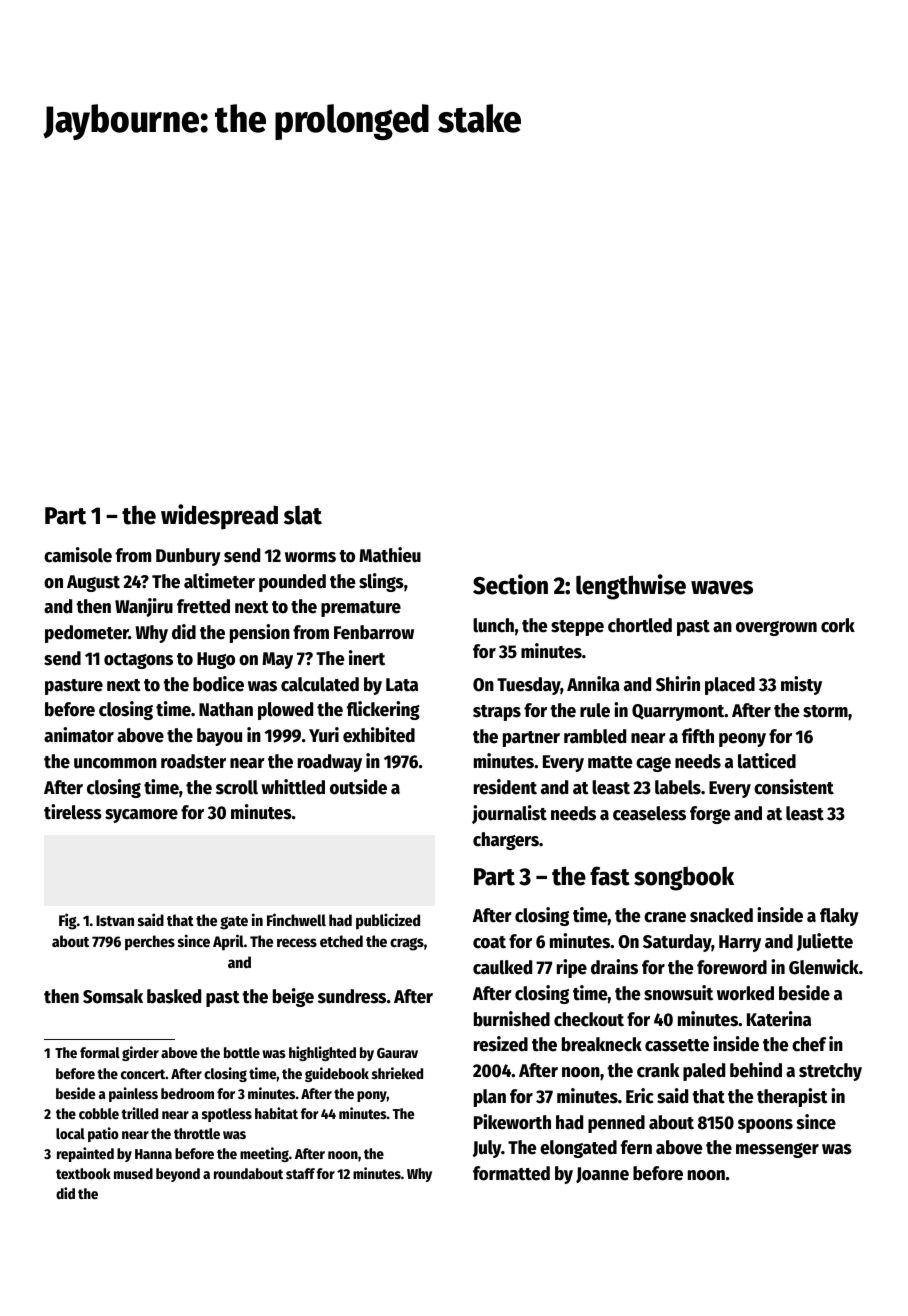 The width and height of the screenshot is (908, 1316). What do you see at coordinates (237, 787) in the screenshot?
I see `scroll` at bounding box center [237, 787].
